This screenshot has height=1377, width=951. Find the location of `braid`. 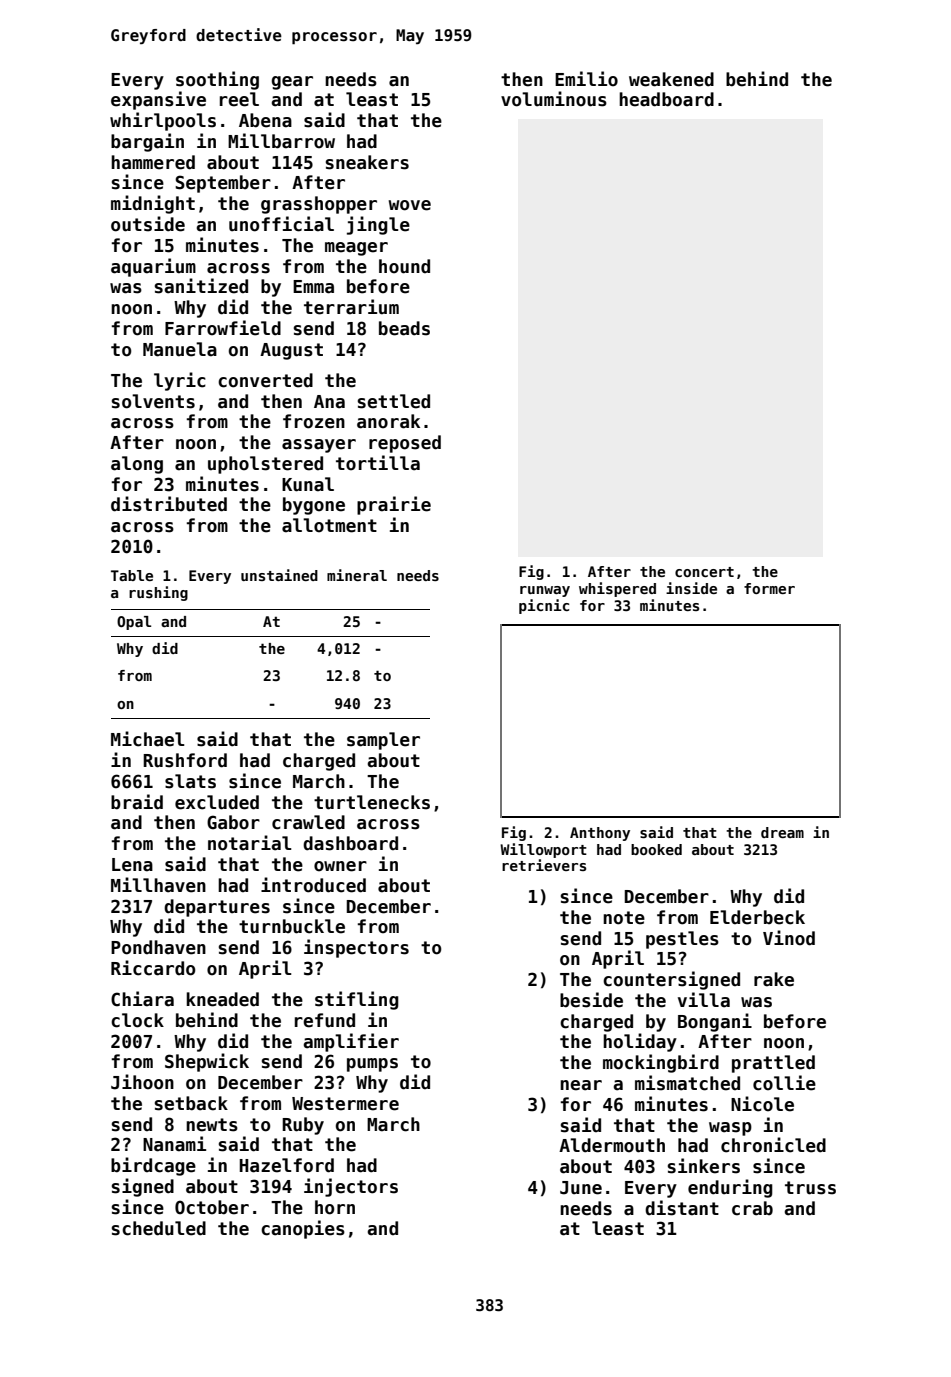

braid is located at coordinates (137, 802).
